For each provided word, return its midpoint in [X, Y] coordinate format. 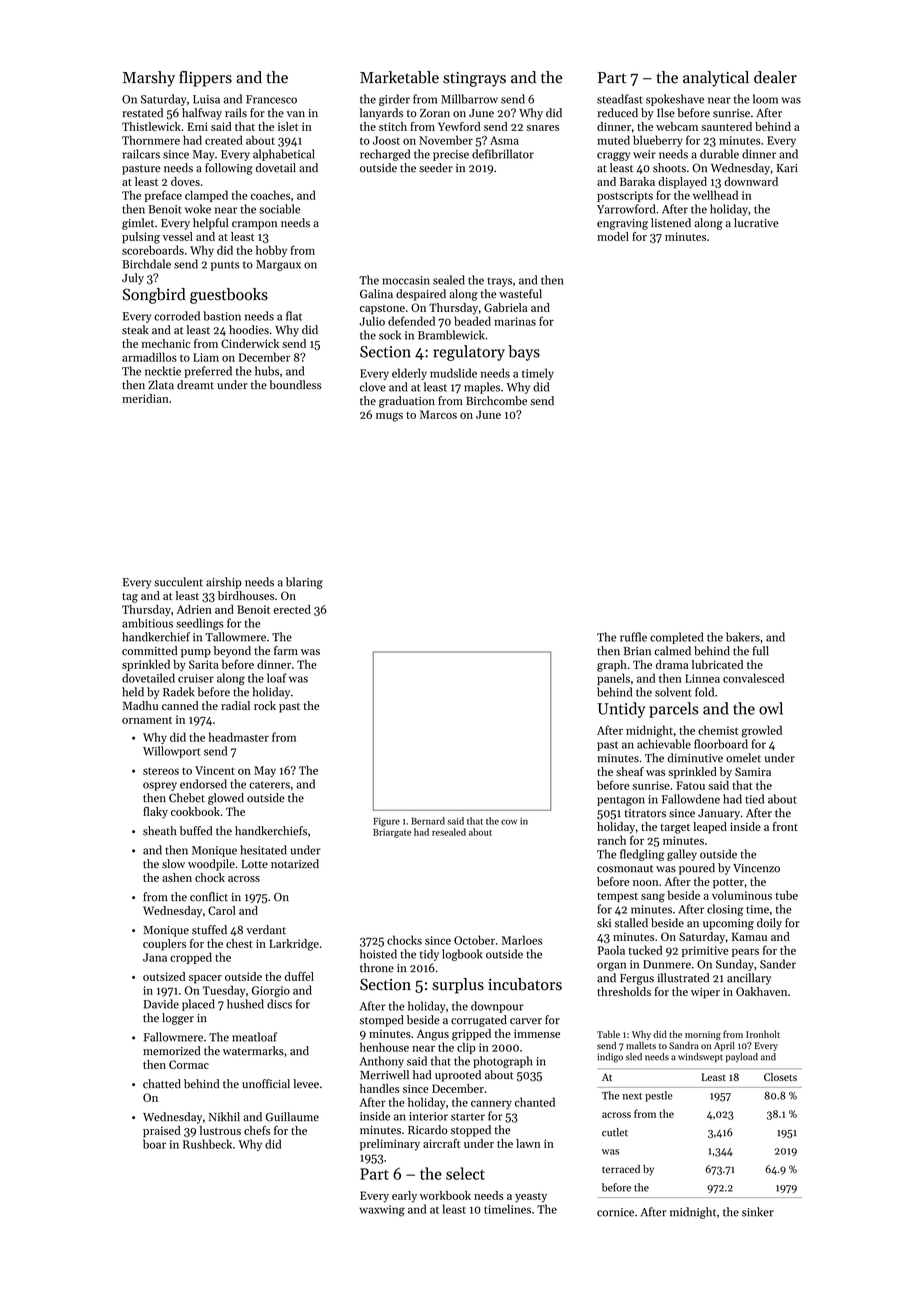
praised [162, 1132]
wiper [705, 993]
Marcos [438, 414]
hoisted [378, 954]
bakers [743, 637]
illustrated [683, 978]
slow [173, 864]
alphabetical [284, 155]
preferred [208, 372]
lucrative [756, 223]
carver [526, 1021]
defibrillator [503, 154]
